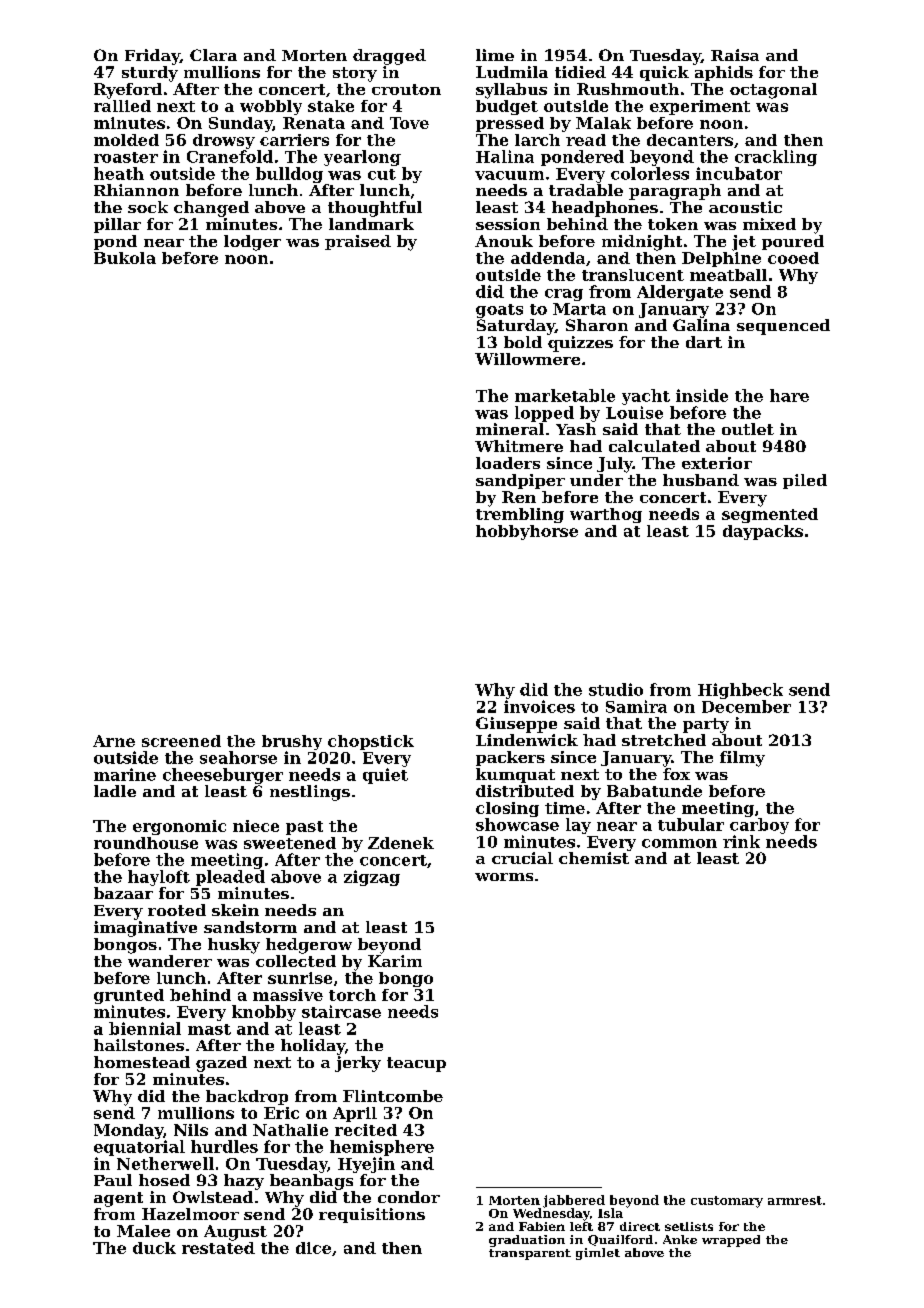 This page has width=924, height=1308. What do you see at coordinates (128, 1131) in the page?
I see `Monday` at bounding box center [128, 1131].
